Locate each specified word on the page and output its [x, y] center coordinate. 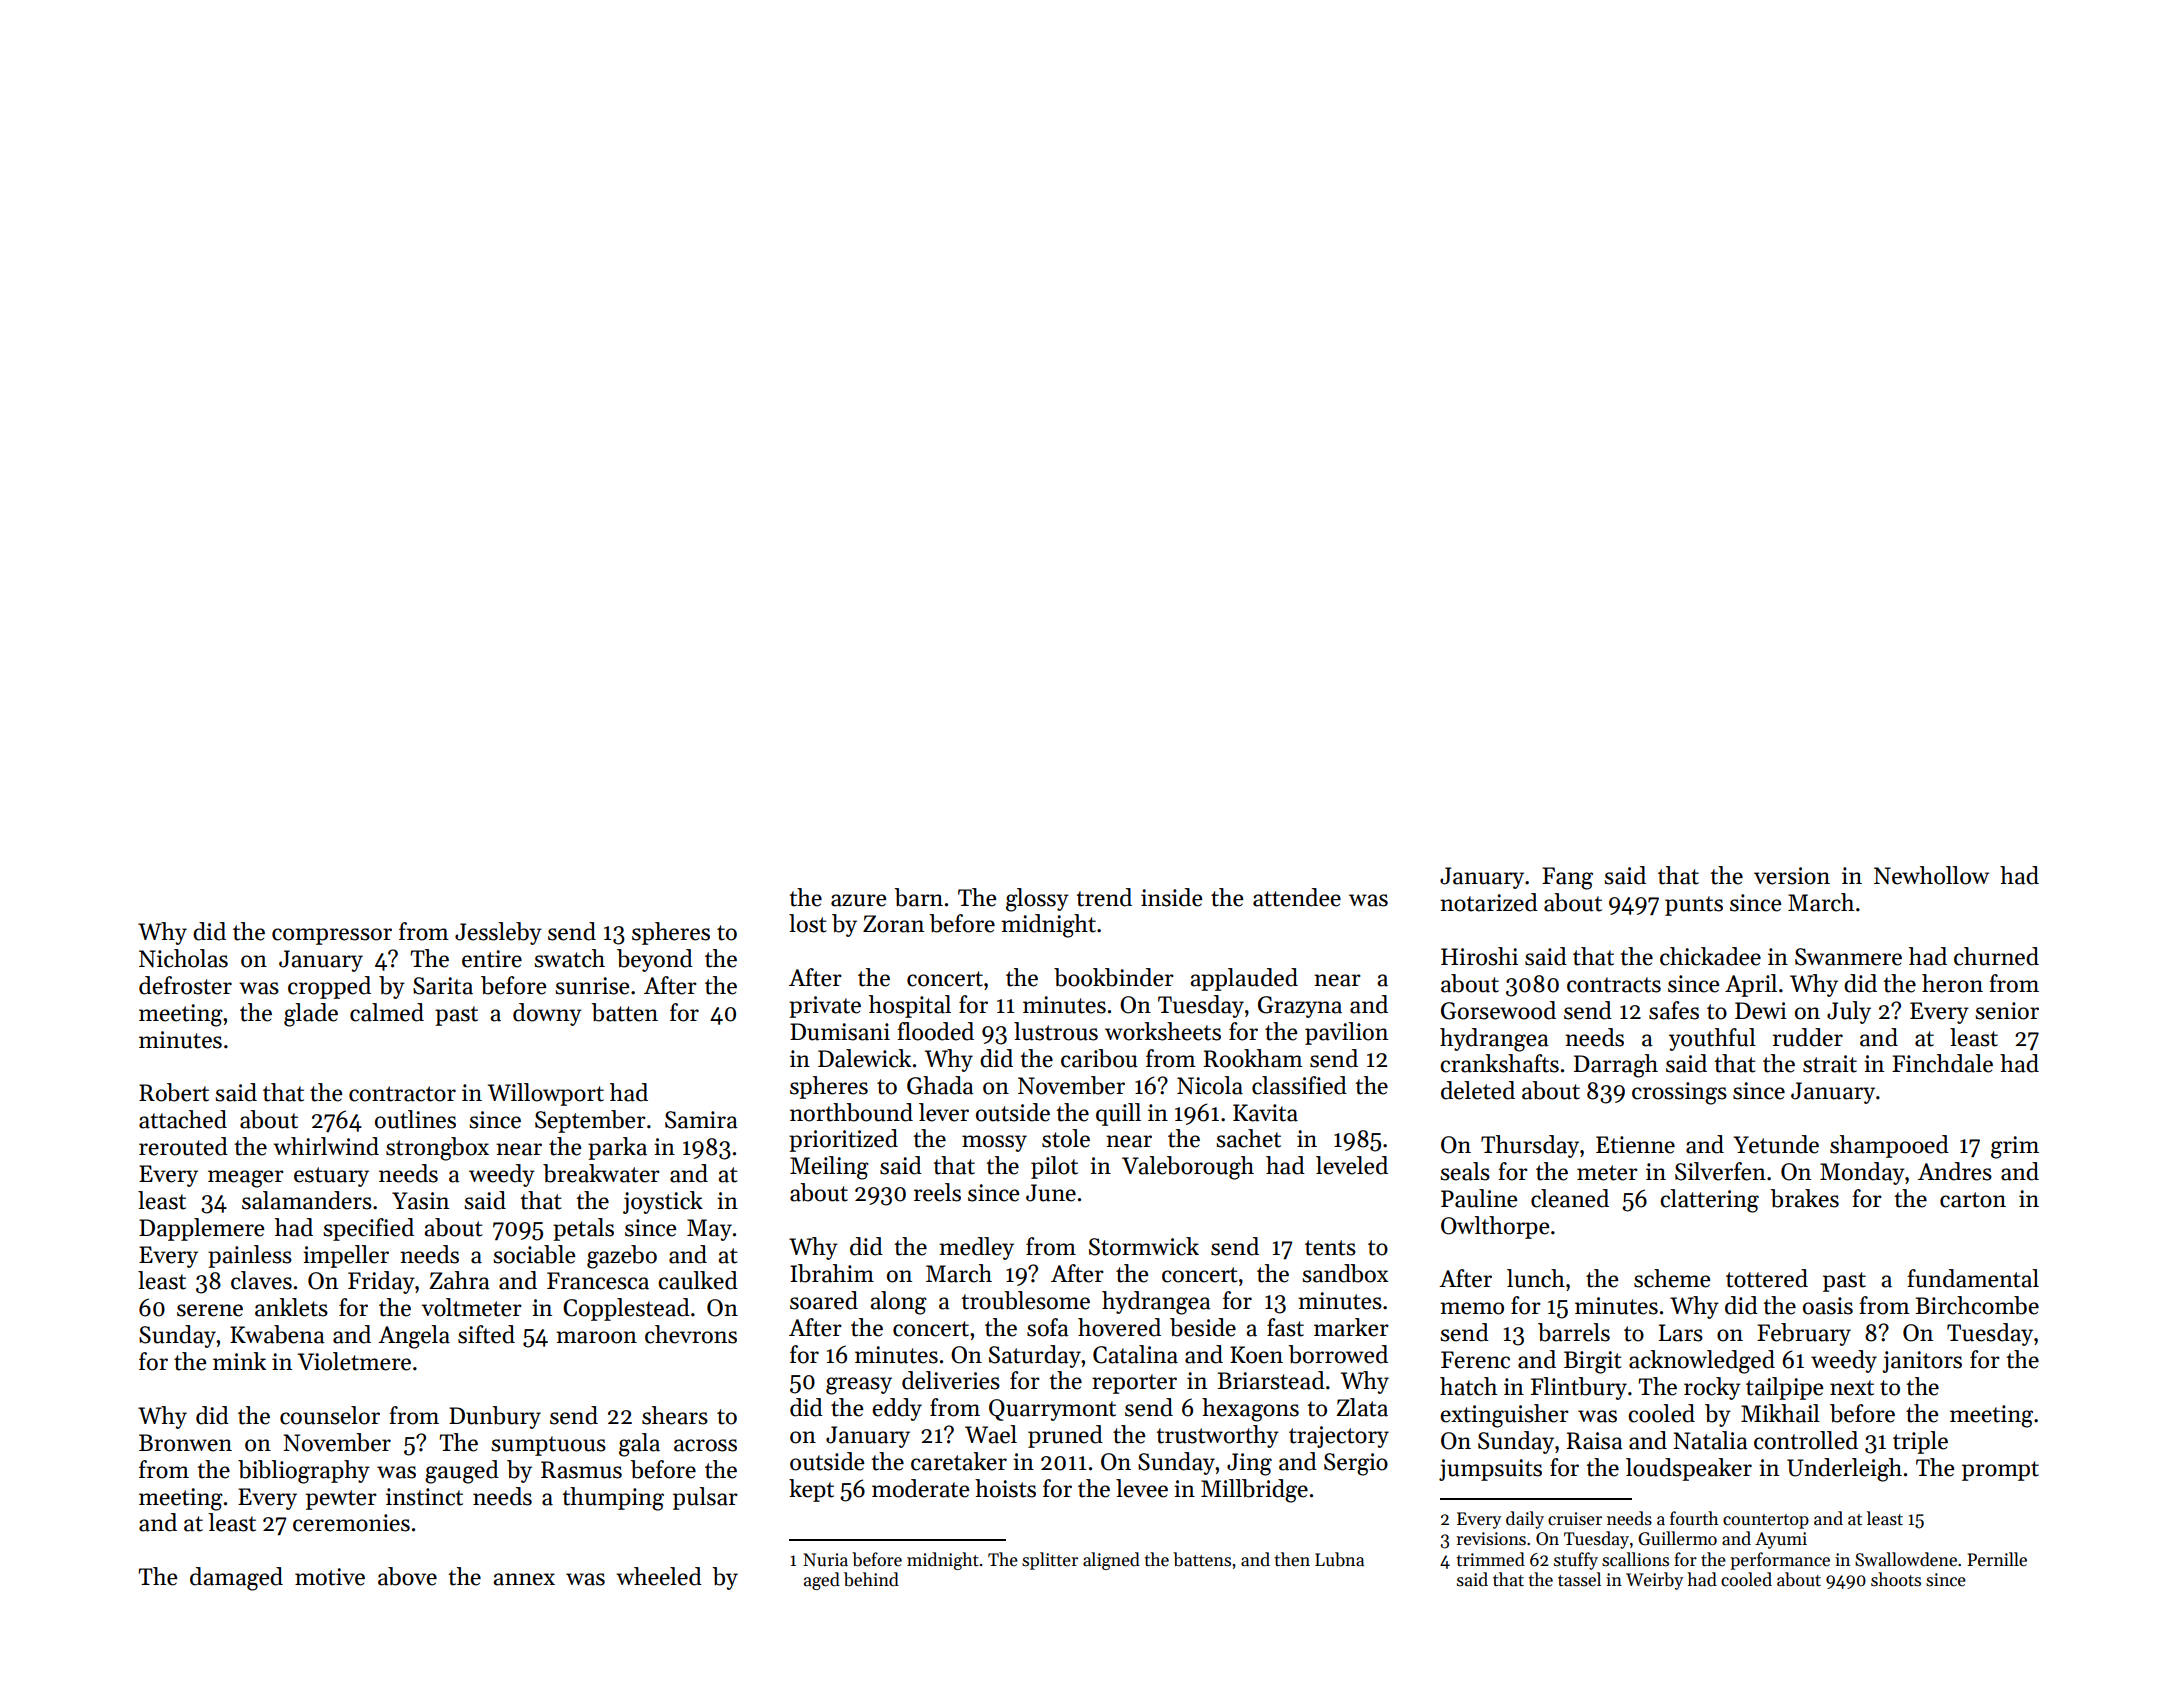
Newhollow [1931, 875]
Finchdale [1942, 1063]
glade [311, 1015]
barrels [1574, 1332]
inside [1171, 897]
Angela [414, 1337]
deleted [1478, 1090]
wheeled [659, 1576]
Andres [1955, 1171]
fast [1285, 1327]
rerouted [183, 1146]
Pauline [1479, 1198]
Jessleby [498, 933]
